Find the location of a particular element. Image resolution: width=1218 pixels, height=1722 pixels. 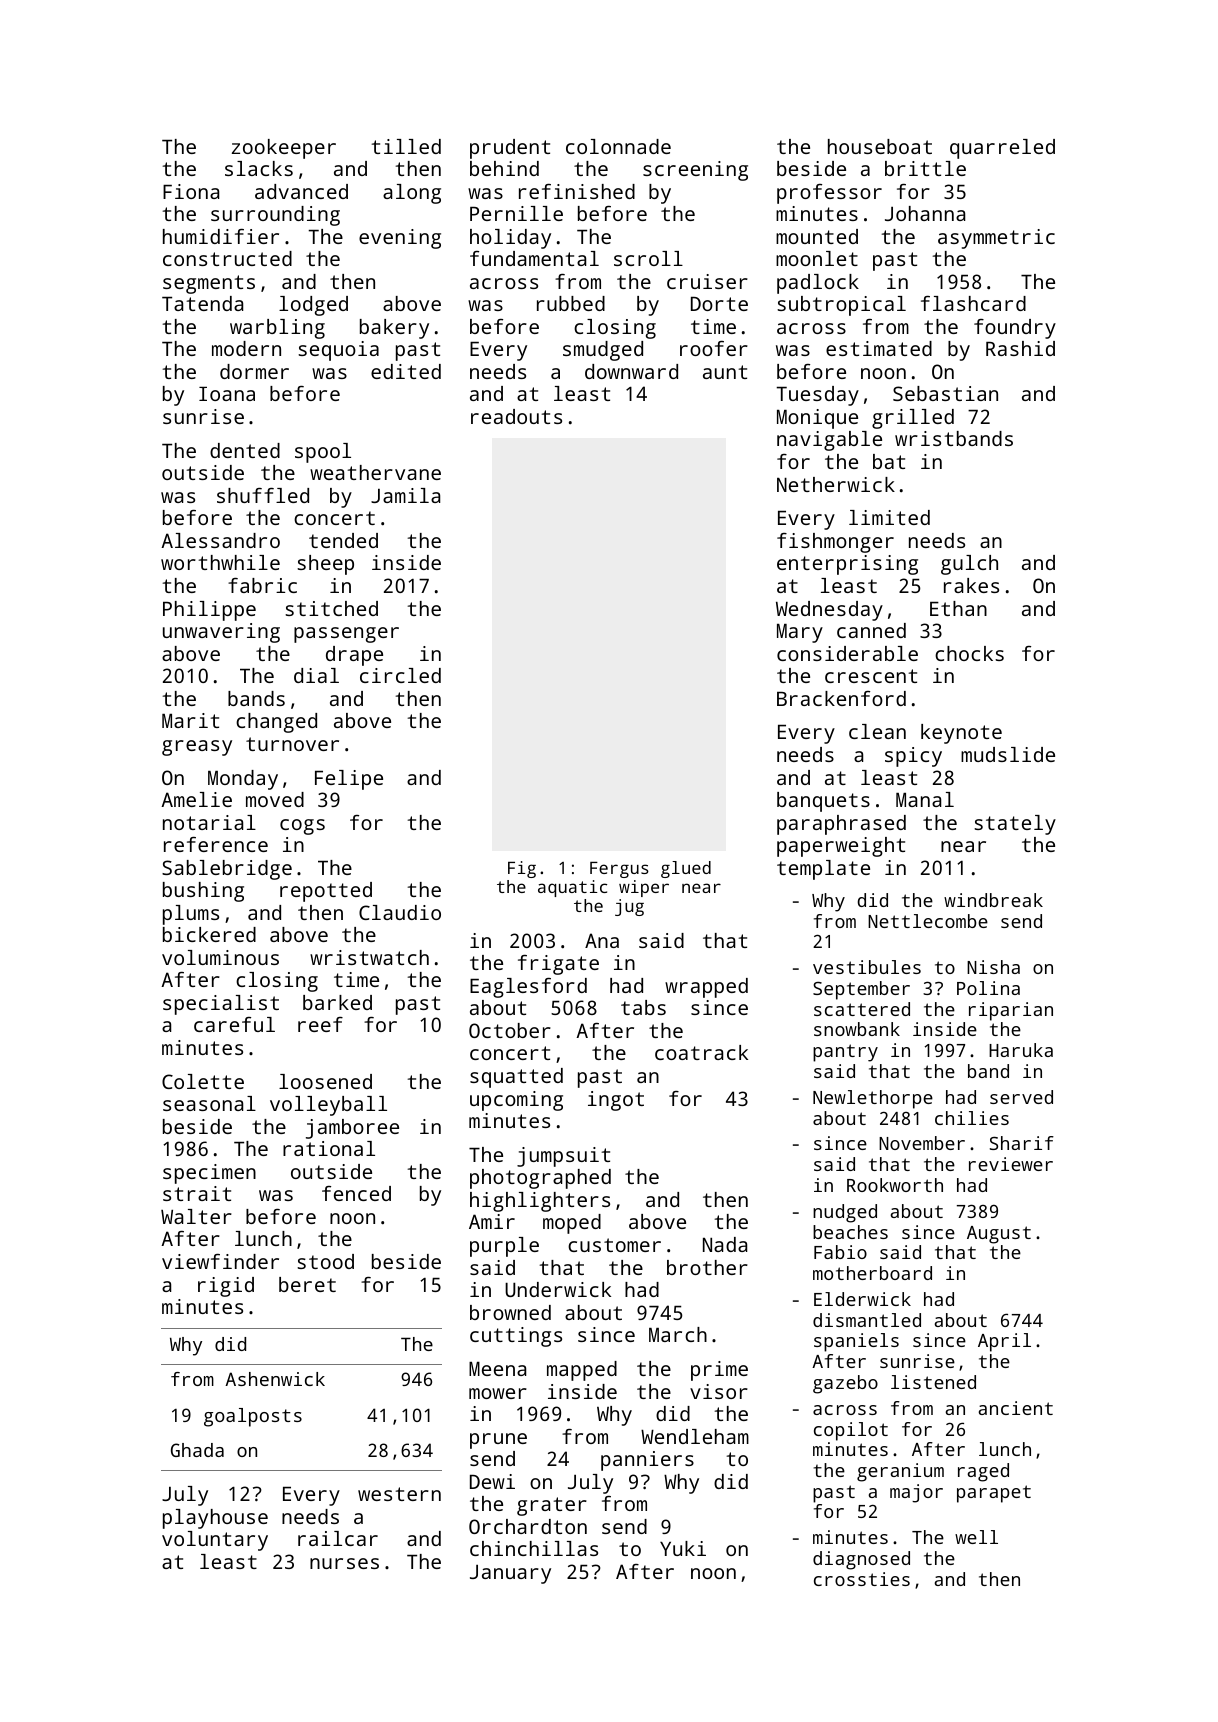

plums is located at coordinates (191, 915).
